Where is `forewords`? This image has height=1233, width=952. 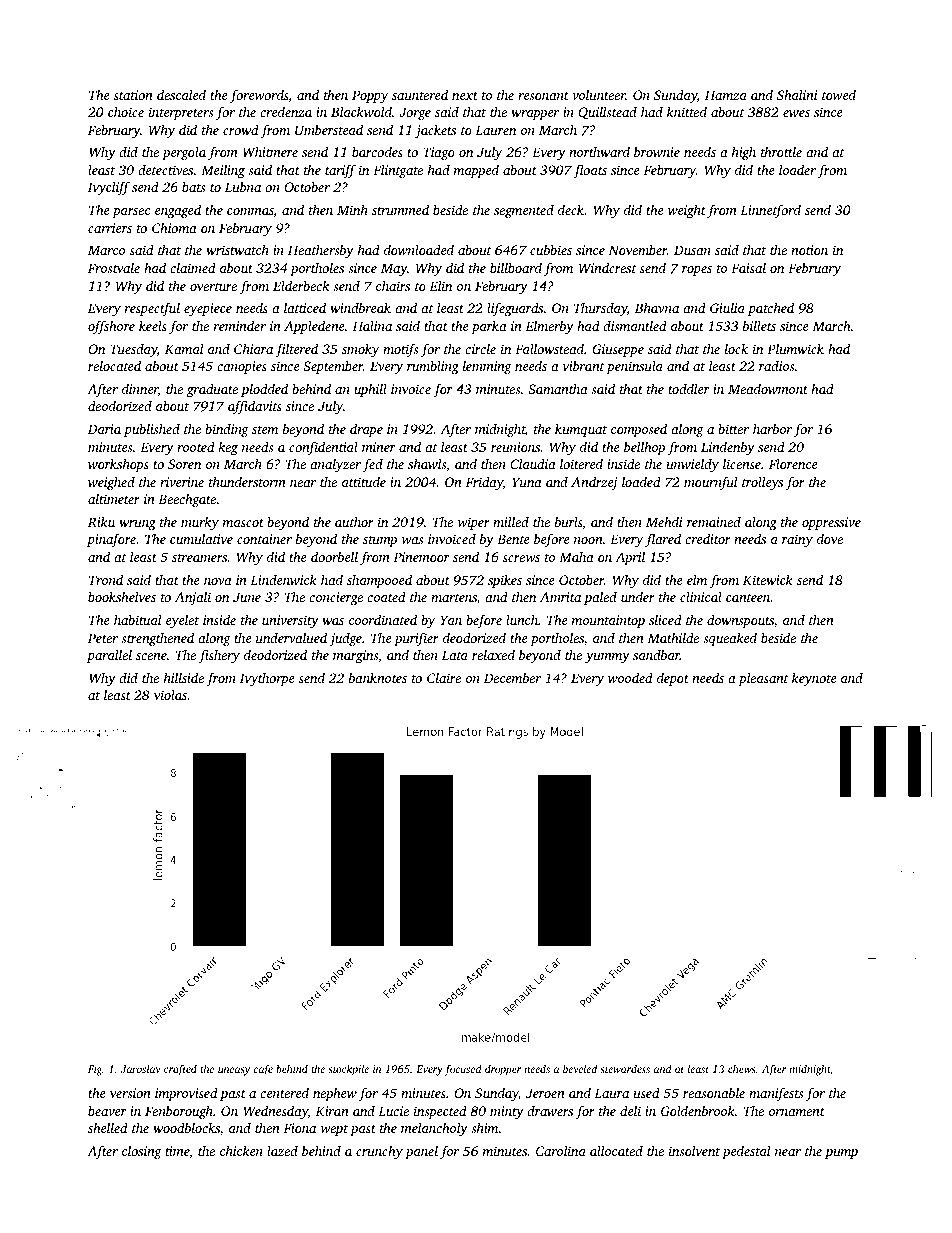
forewords is located at coordinates (259, 96).
